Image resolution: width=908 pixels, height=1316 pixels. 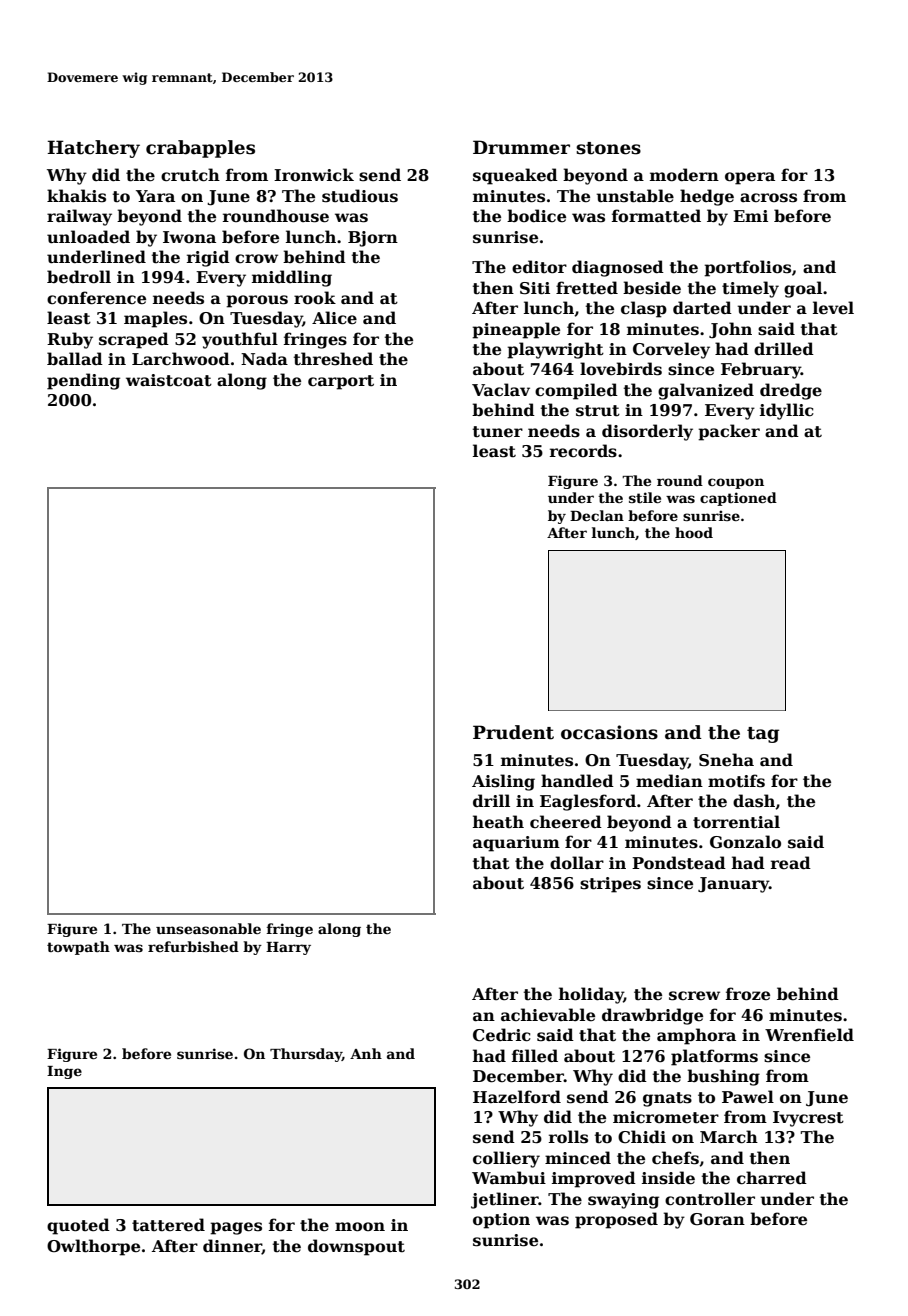 What do you see at coordinates (787, 411) in the document?
I see `idyllic` at bounding box center [787, 411].
